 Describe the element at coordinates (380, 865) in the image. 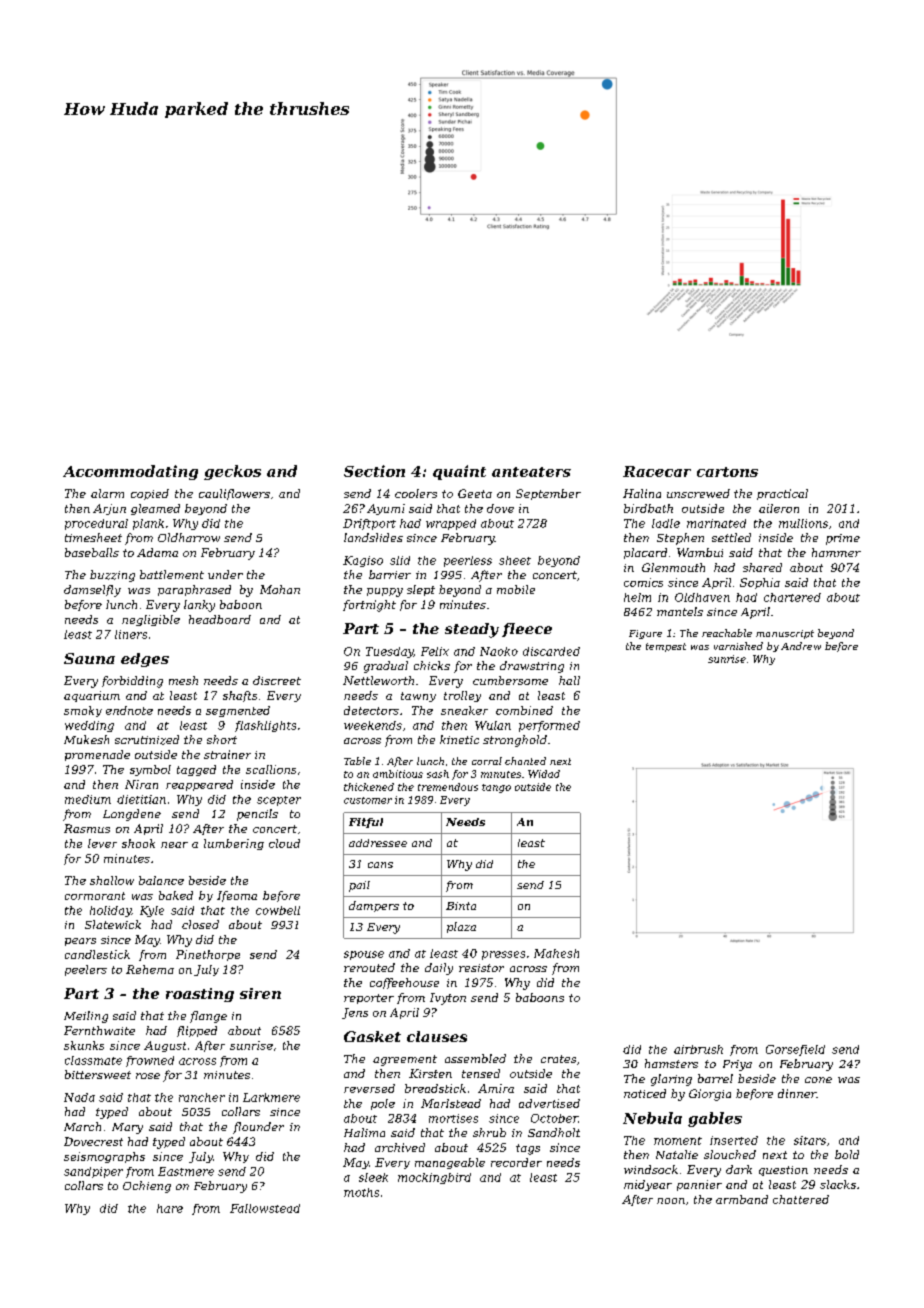

I see `cans` at that location.
